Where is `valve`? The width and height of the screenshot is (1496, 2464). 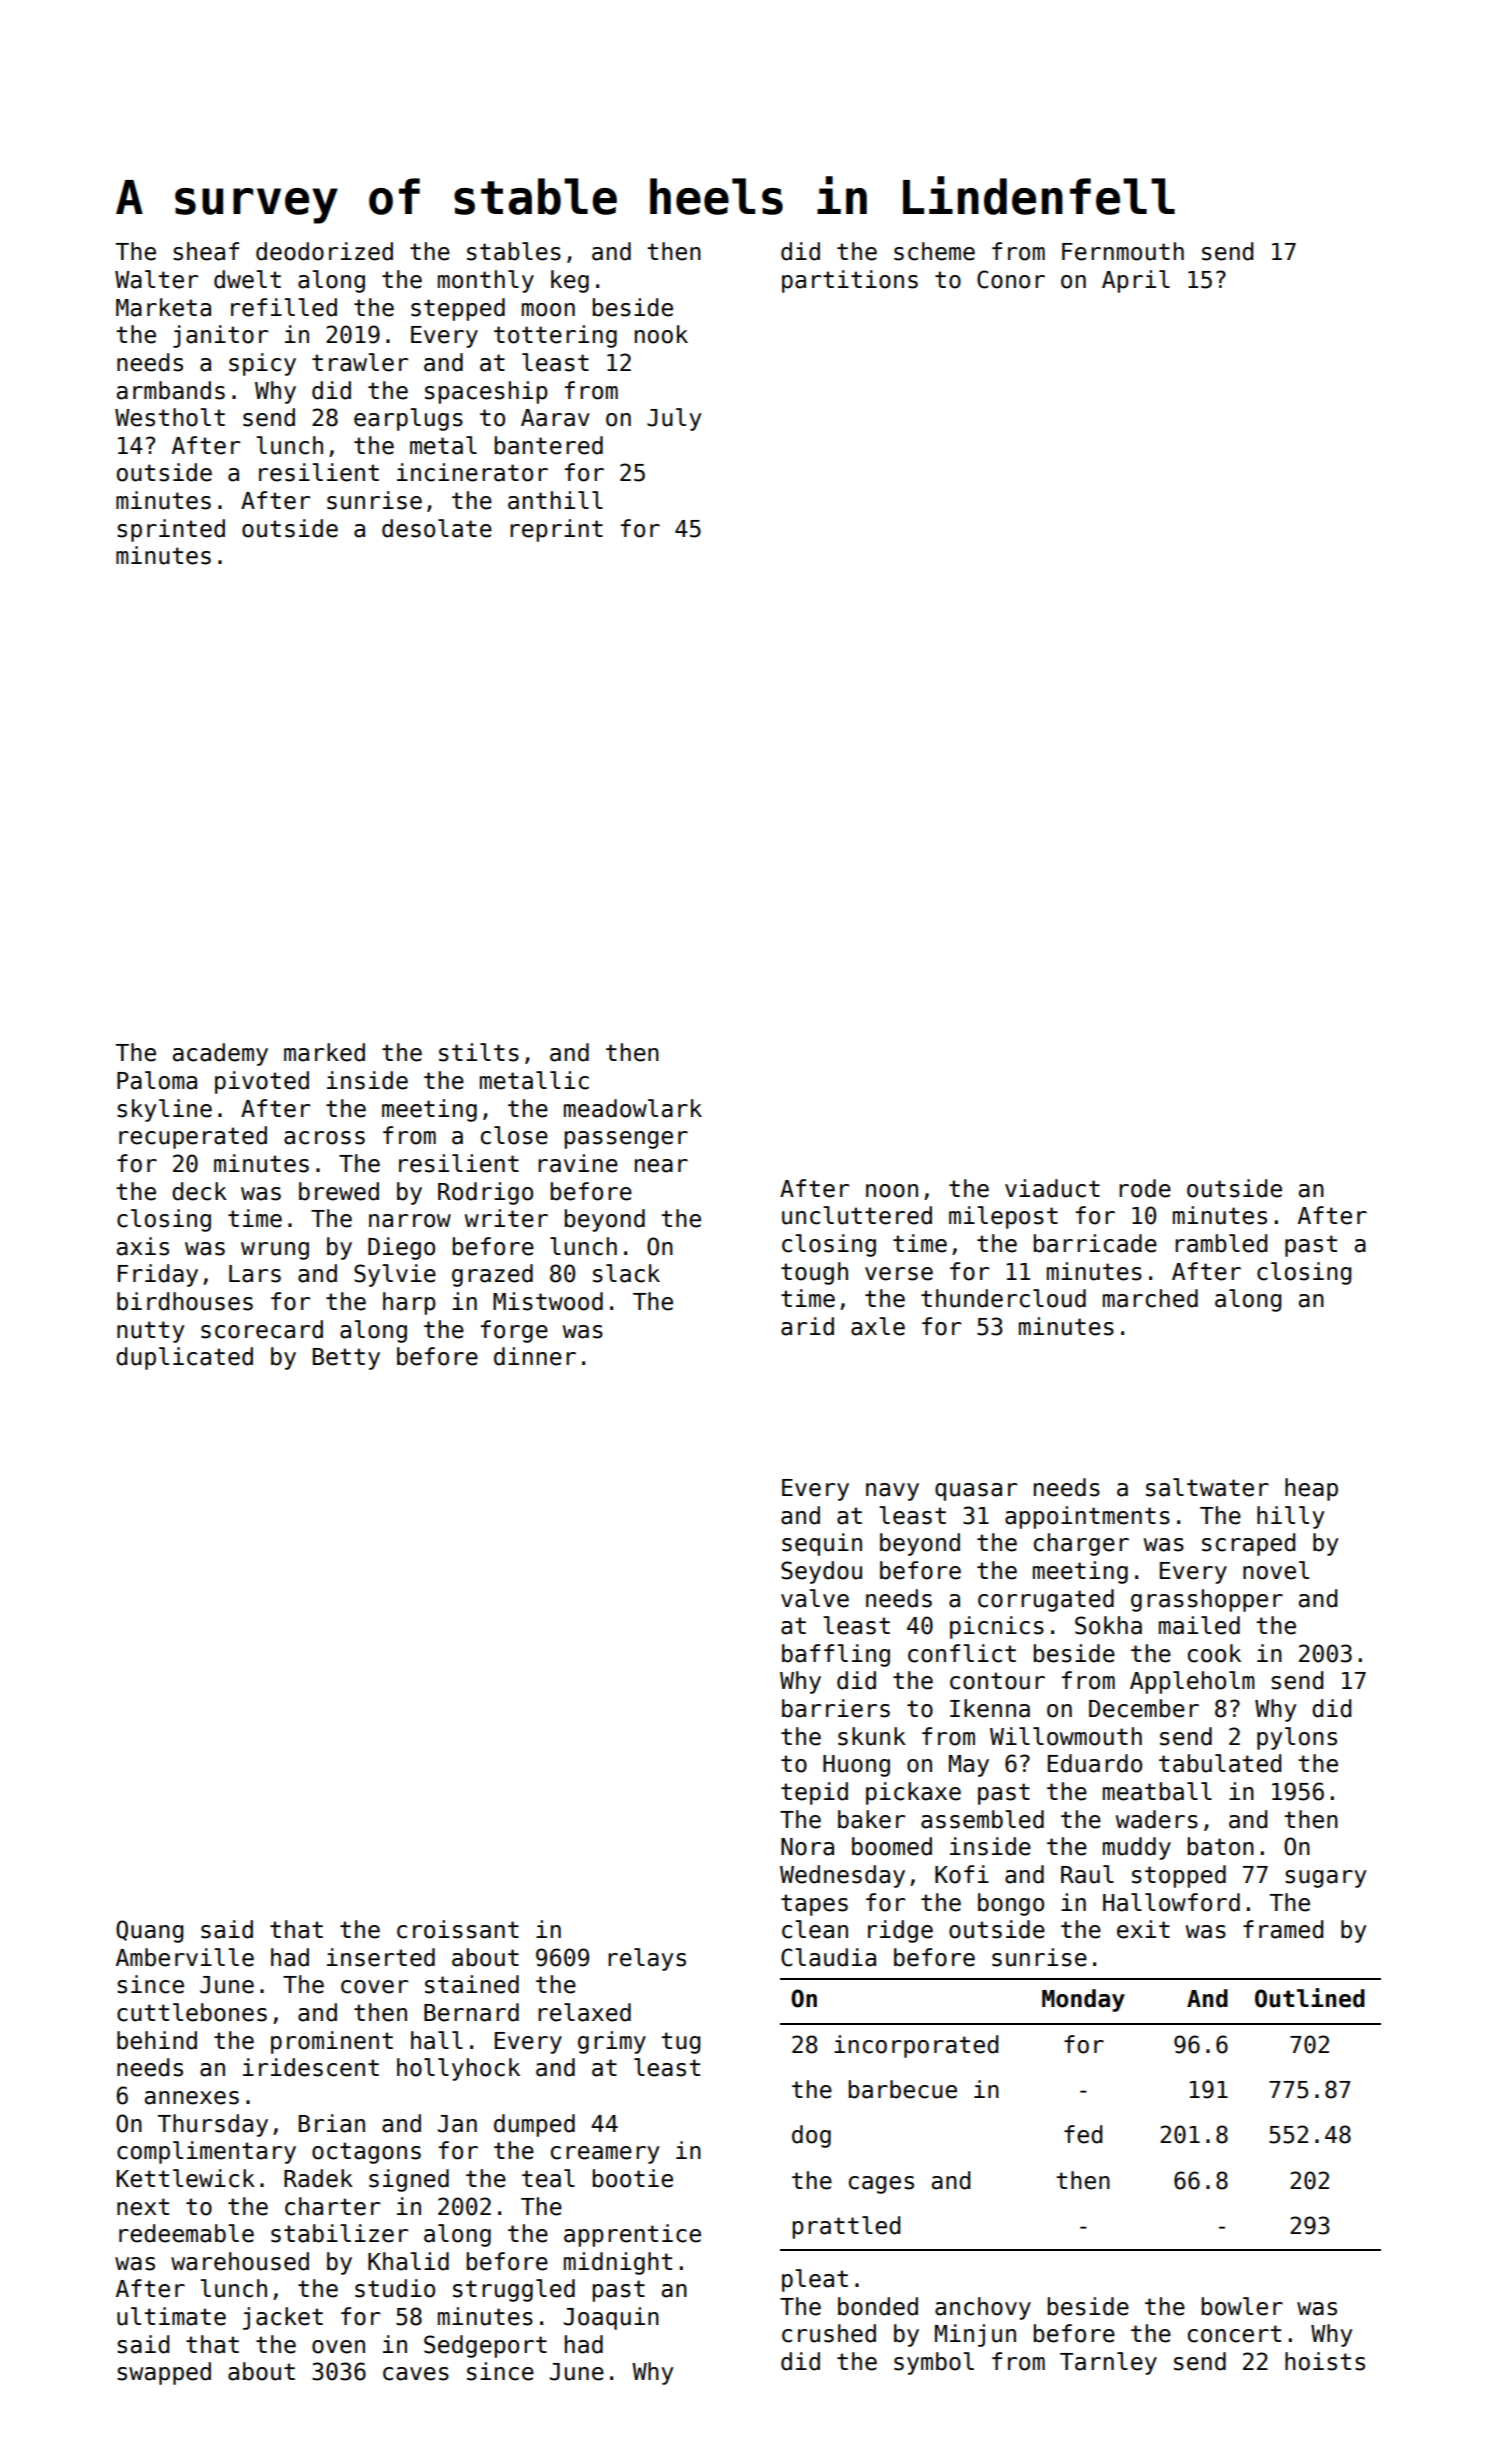
valve is located at coordinates (815, 1598).
